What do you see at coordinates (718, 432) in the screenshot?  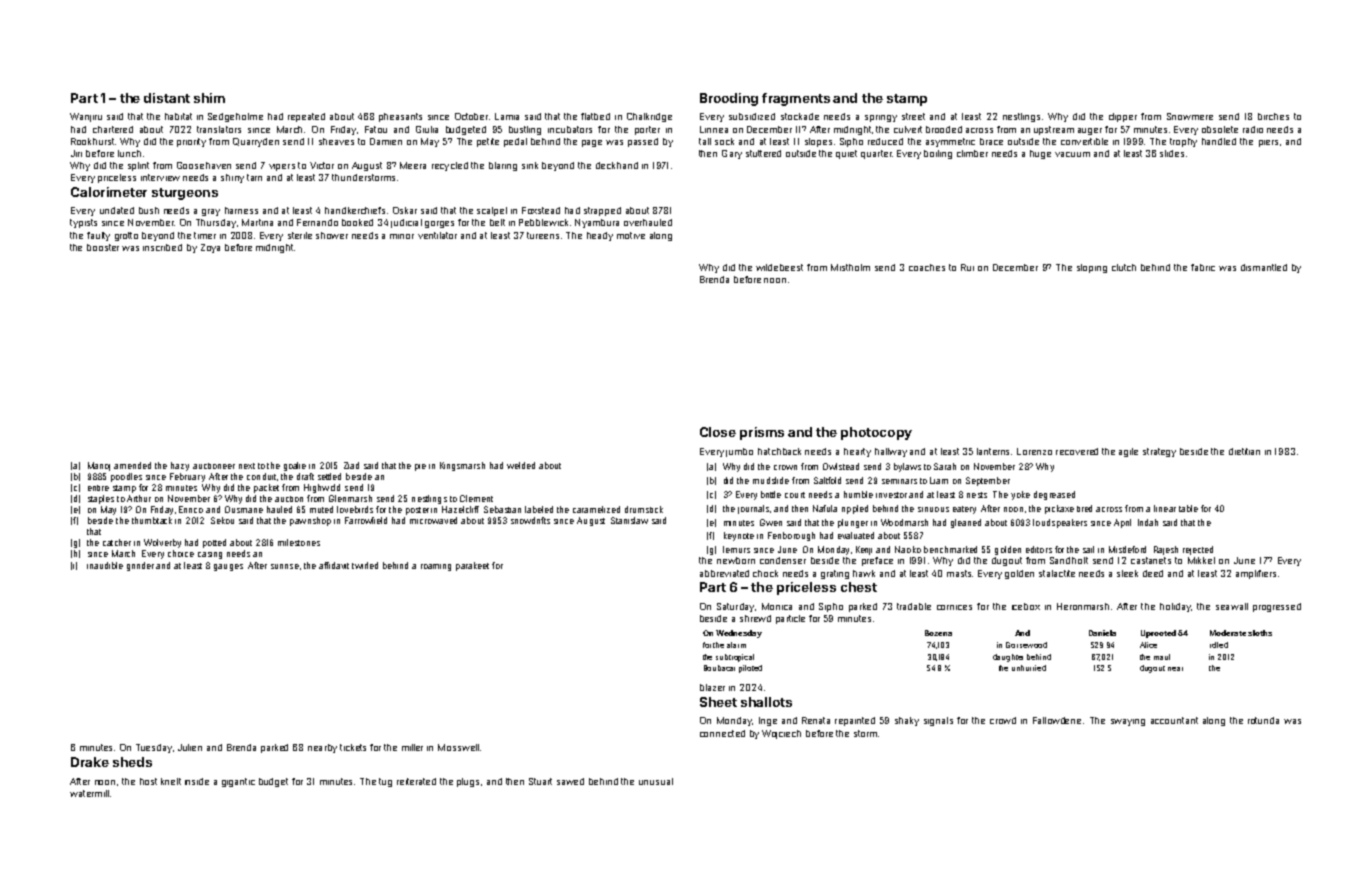 I see `Close` at bounding box center [718, 432].
